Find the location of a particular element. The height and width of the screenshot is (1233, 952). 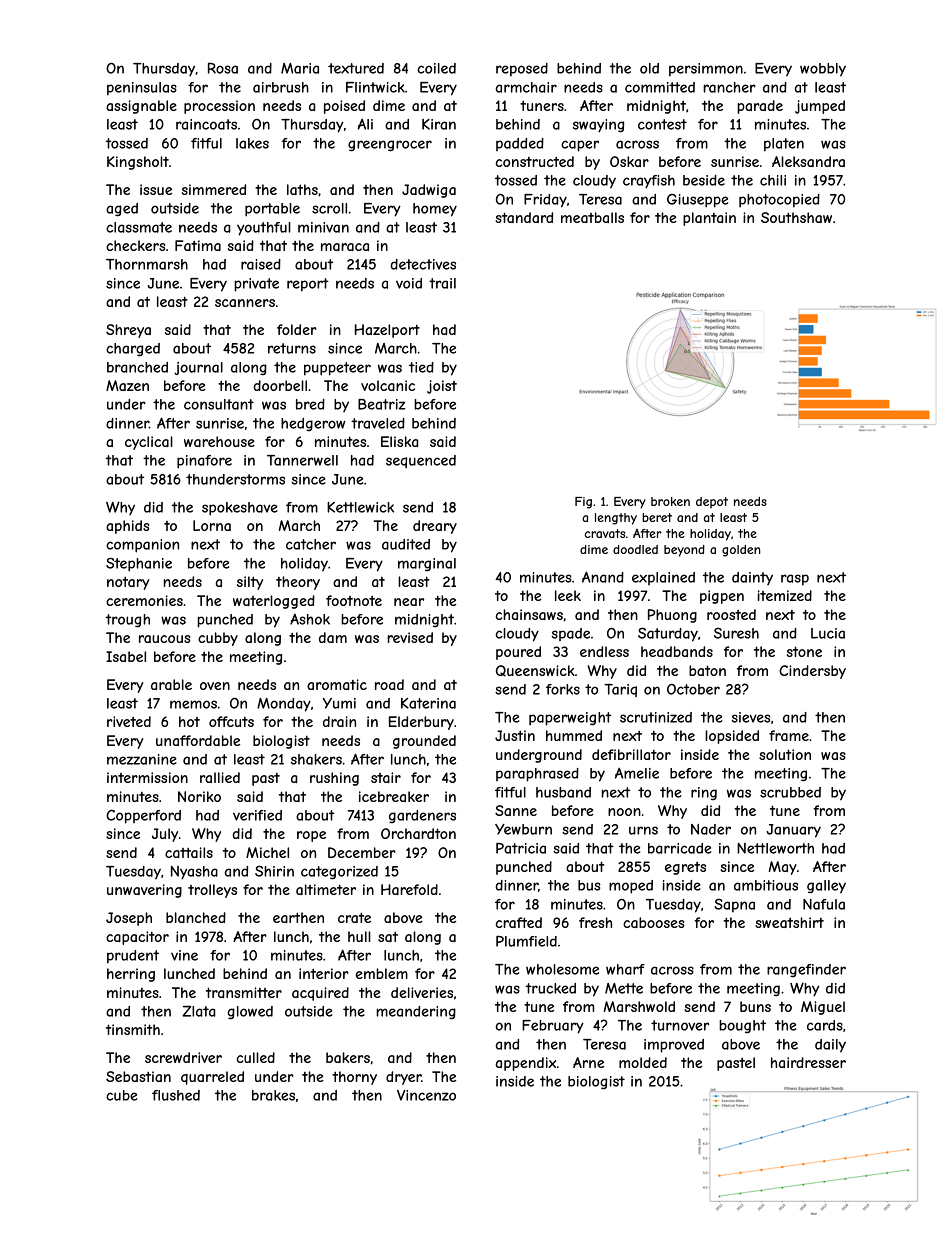

solution is located at coordinates (785, 754).
